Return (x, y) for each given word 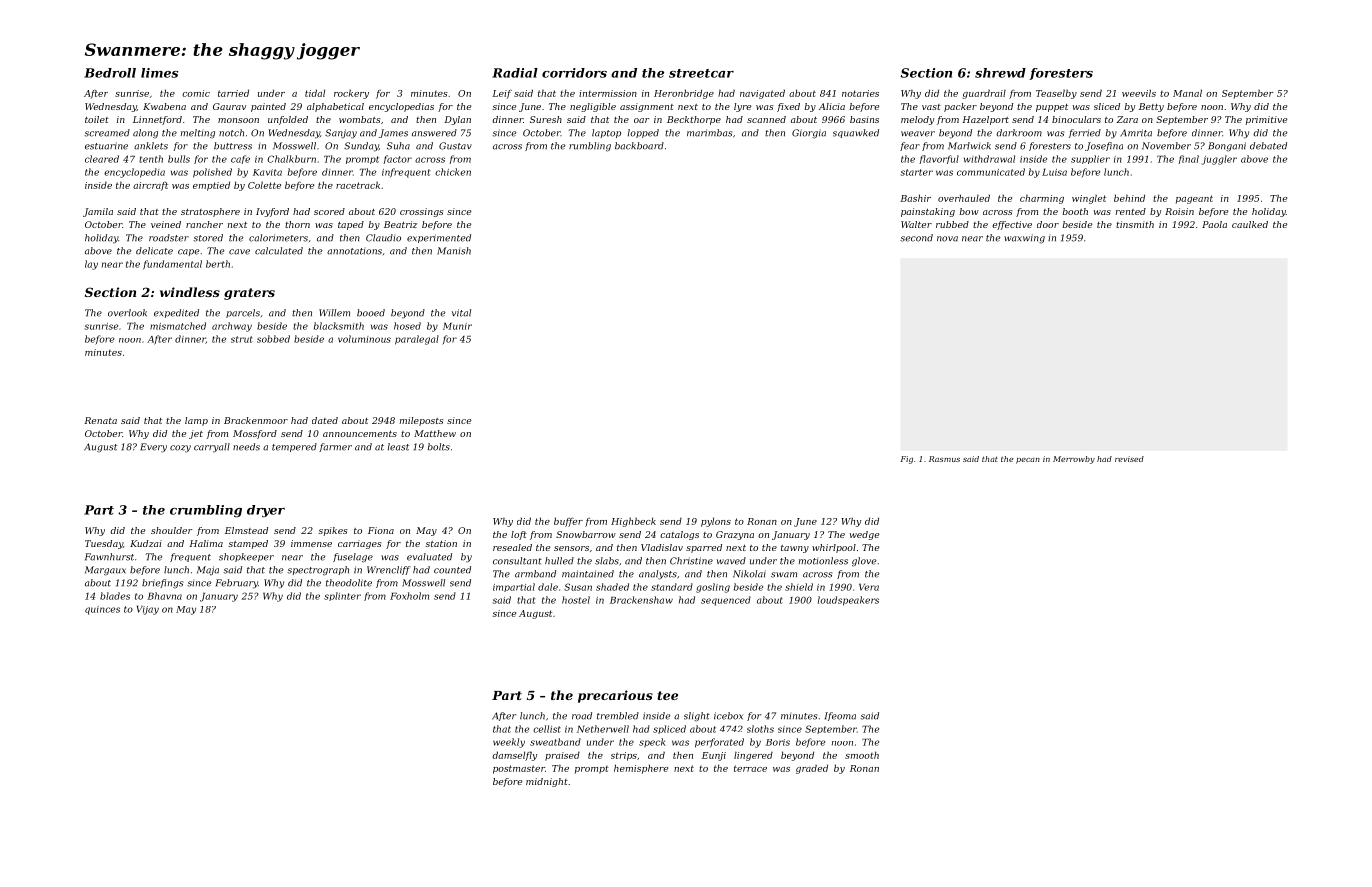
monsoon (238, 120)
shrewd (1000, 73)
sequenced (726, 601)
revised (1129, 459)
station (441, 543)
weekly (509, 743)
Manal (1187, 93)
